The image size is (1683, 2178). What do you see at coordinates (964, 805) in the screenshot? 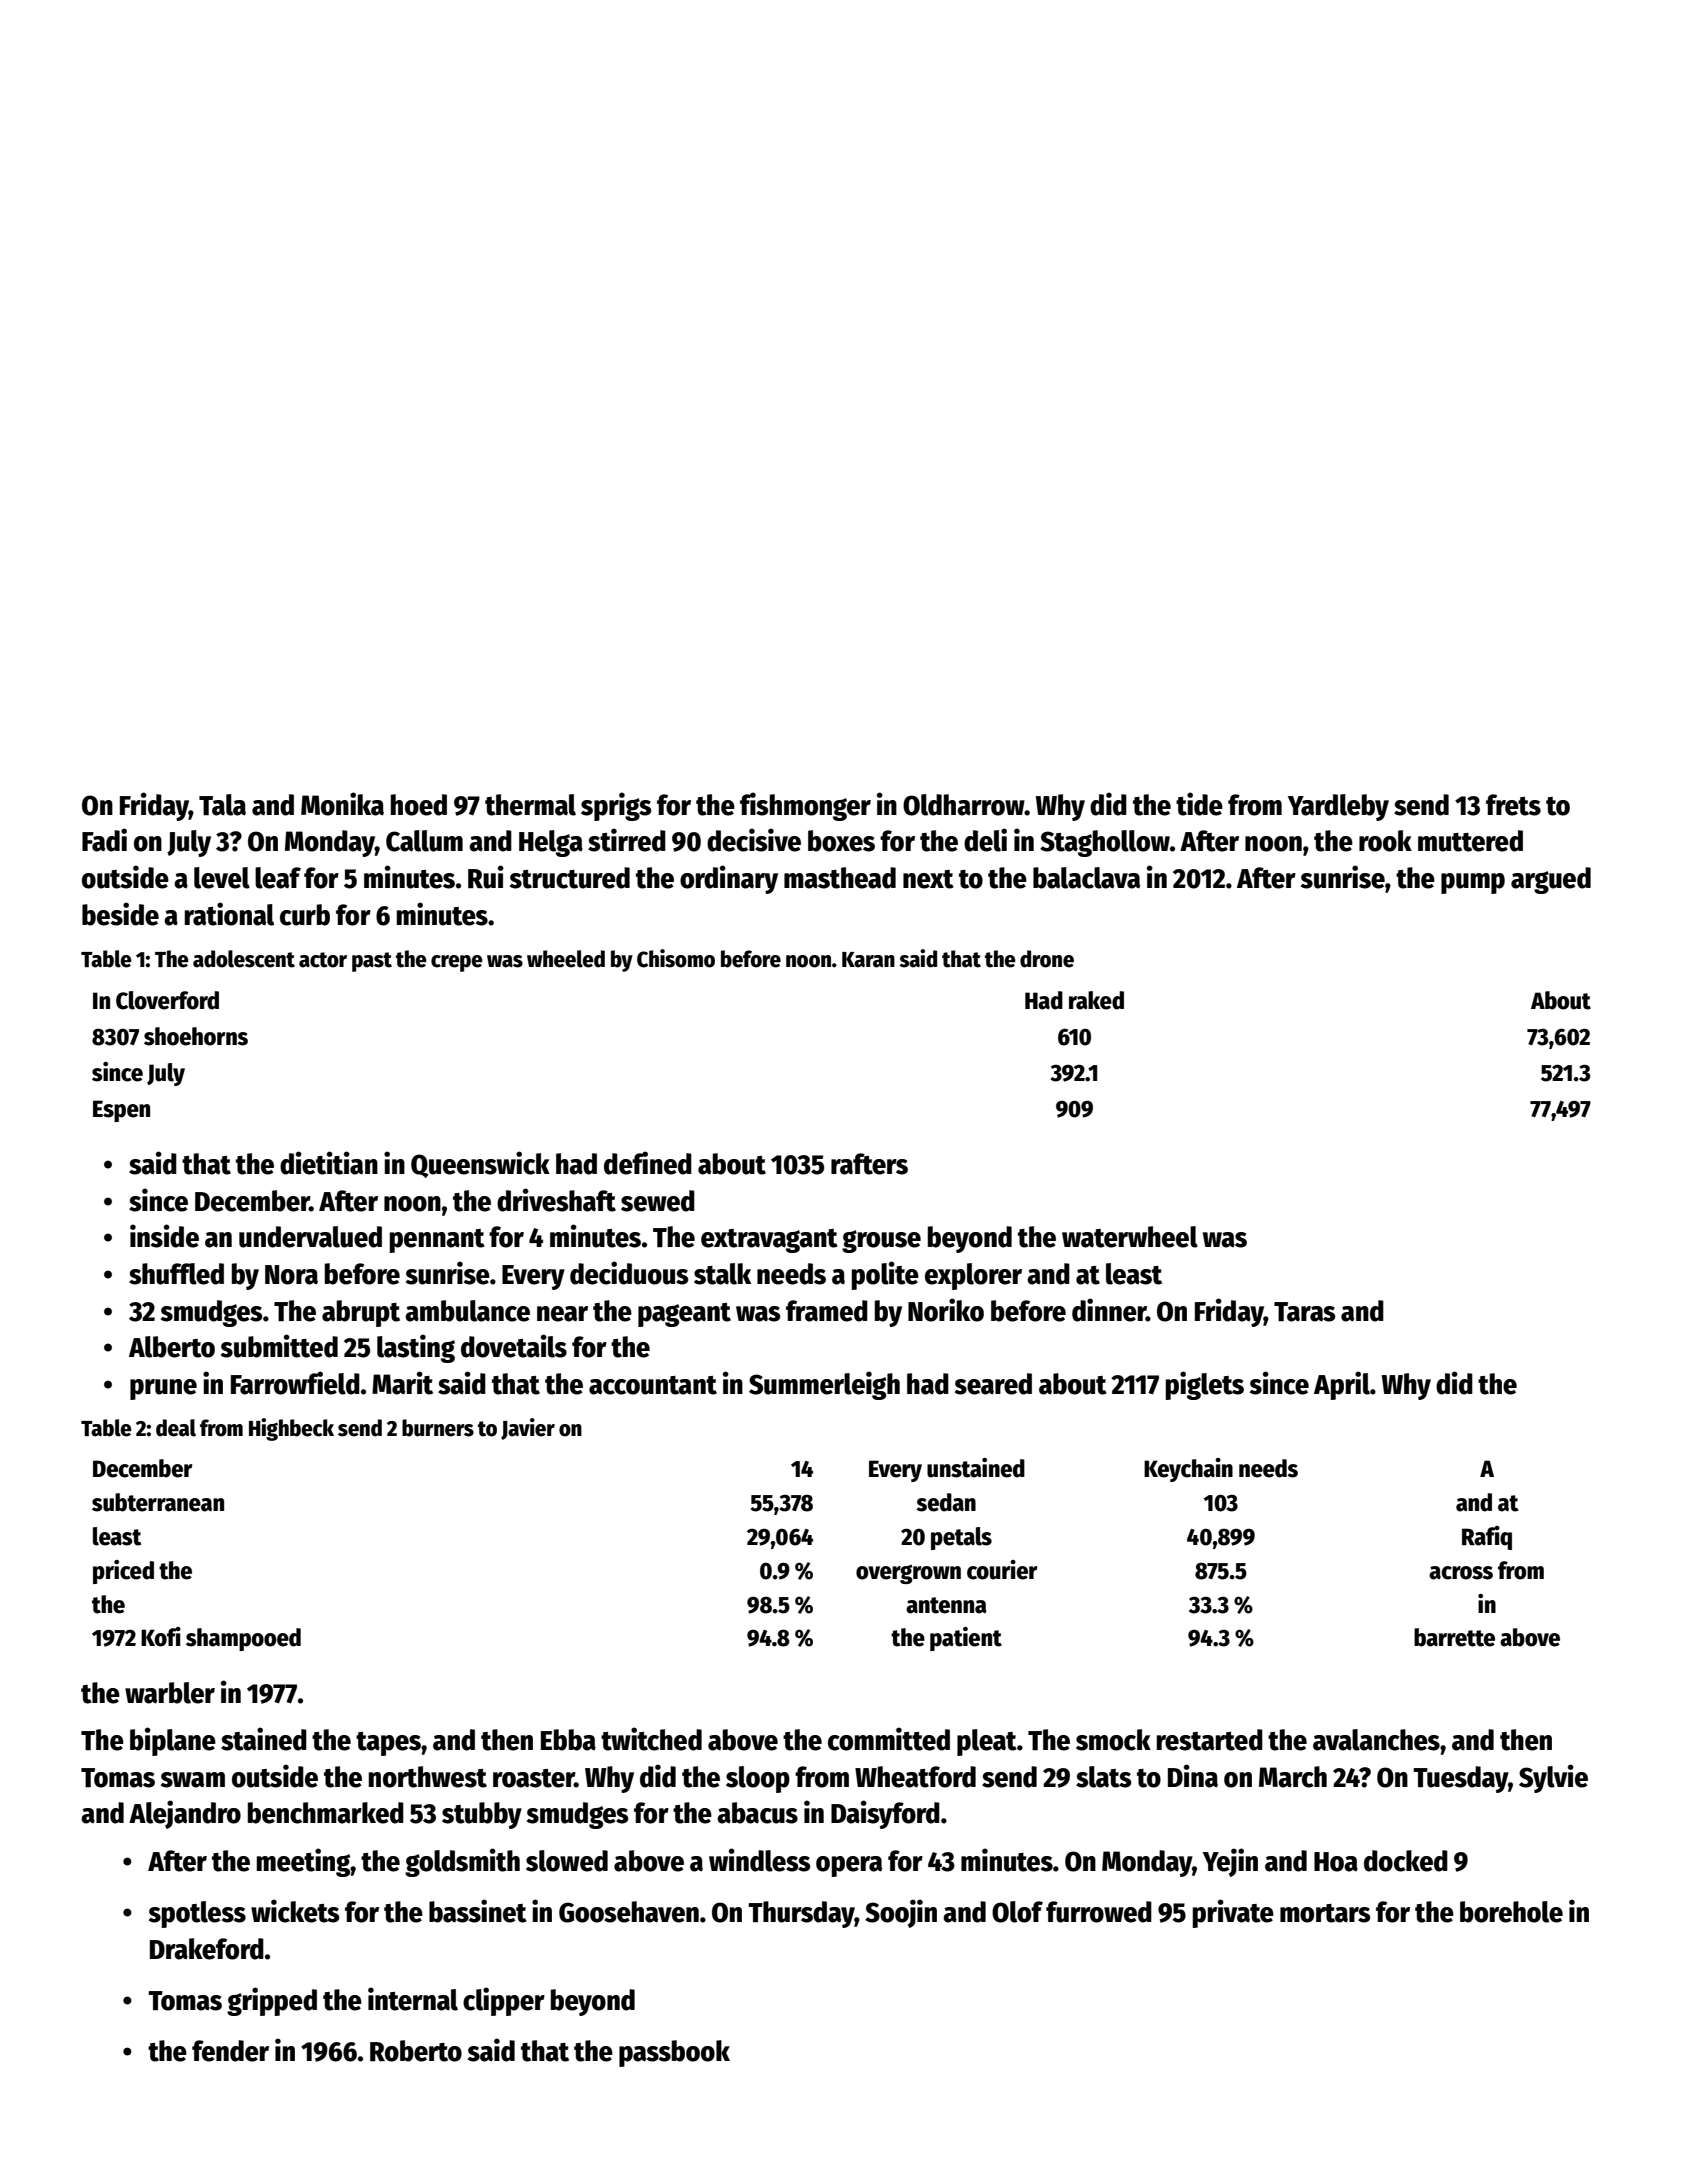
I see `Oldharrow` at bounding box center [964, 805].
